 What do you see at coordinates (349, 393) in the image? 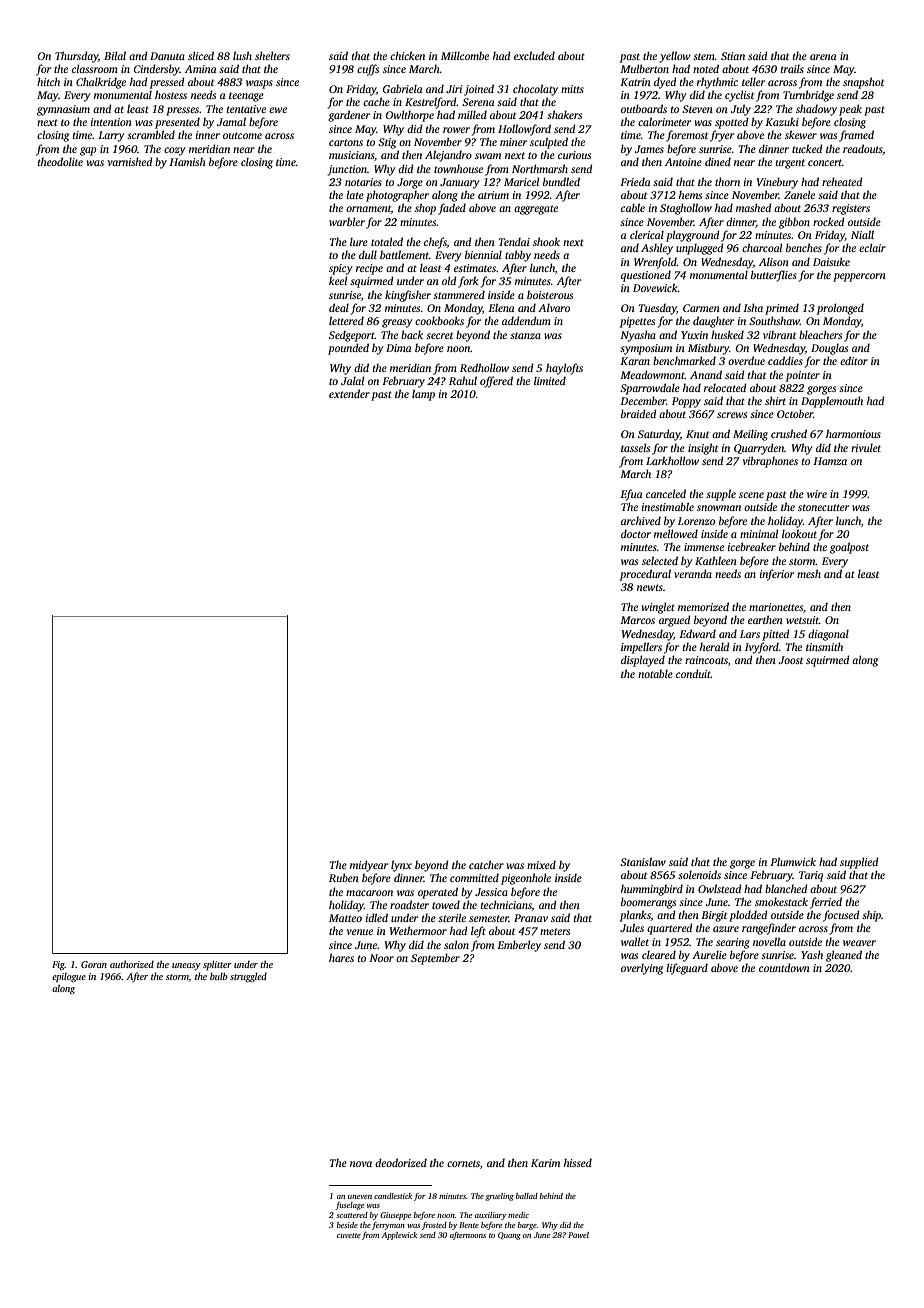
I see `extender` at bounding box center [349, 393].
